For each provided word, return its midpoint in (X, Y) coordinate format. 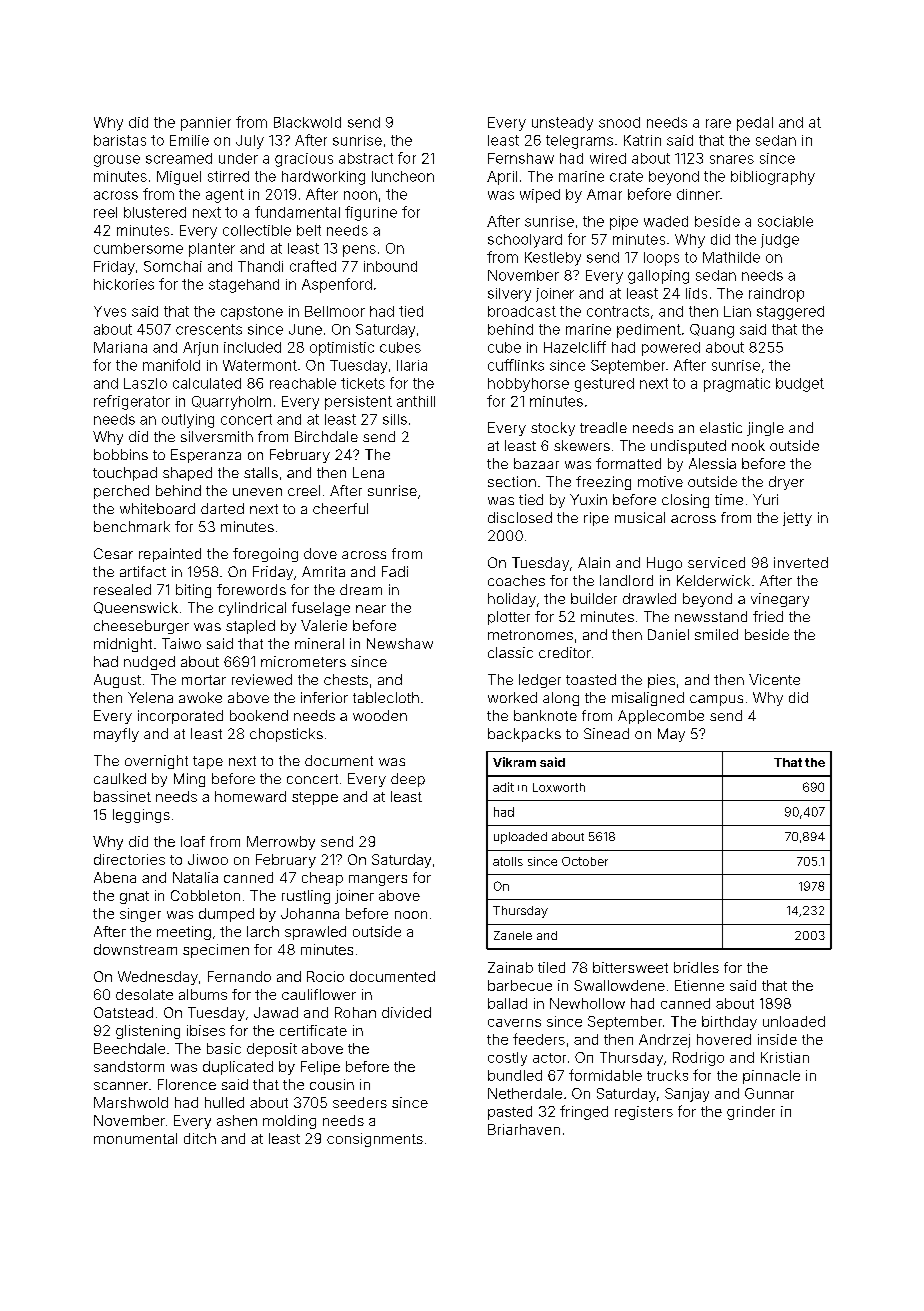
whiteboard (157, 508)
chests (346, 679)
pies (661, 681)
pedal (755, 124)
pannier (206, 124)
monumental (135, 1138)
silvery (509, 295)
